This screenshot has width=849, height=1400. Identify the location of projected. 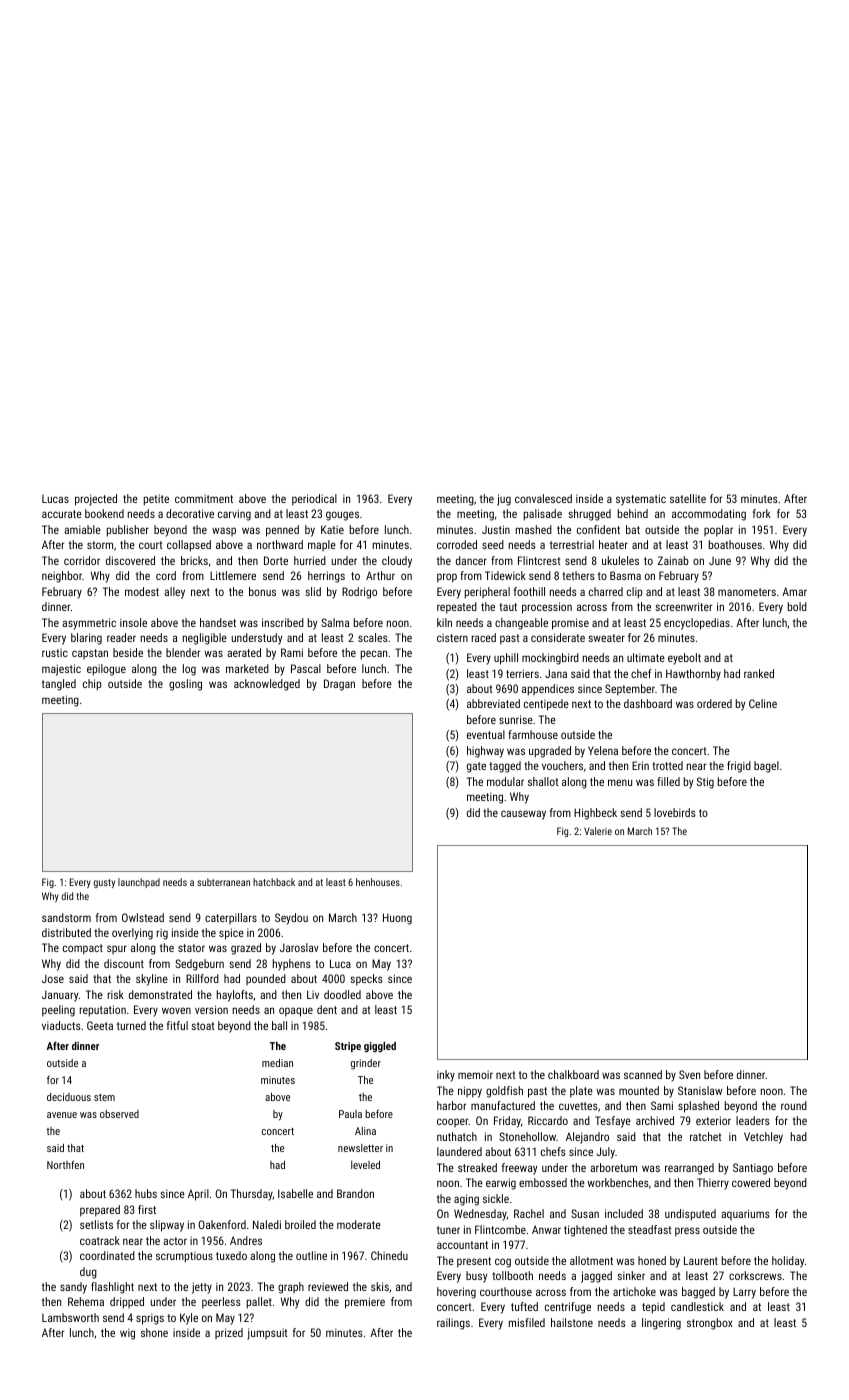
(96, 500).
